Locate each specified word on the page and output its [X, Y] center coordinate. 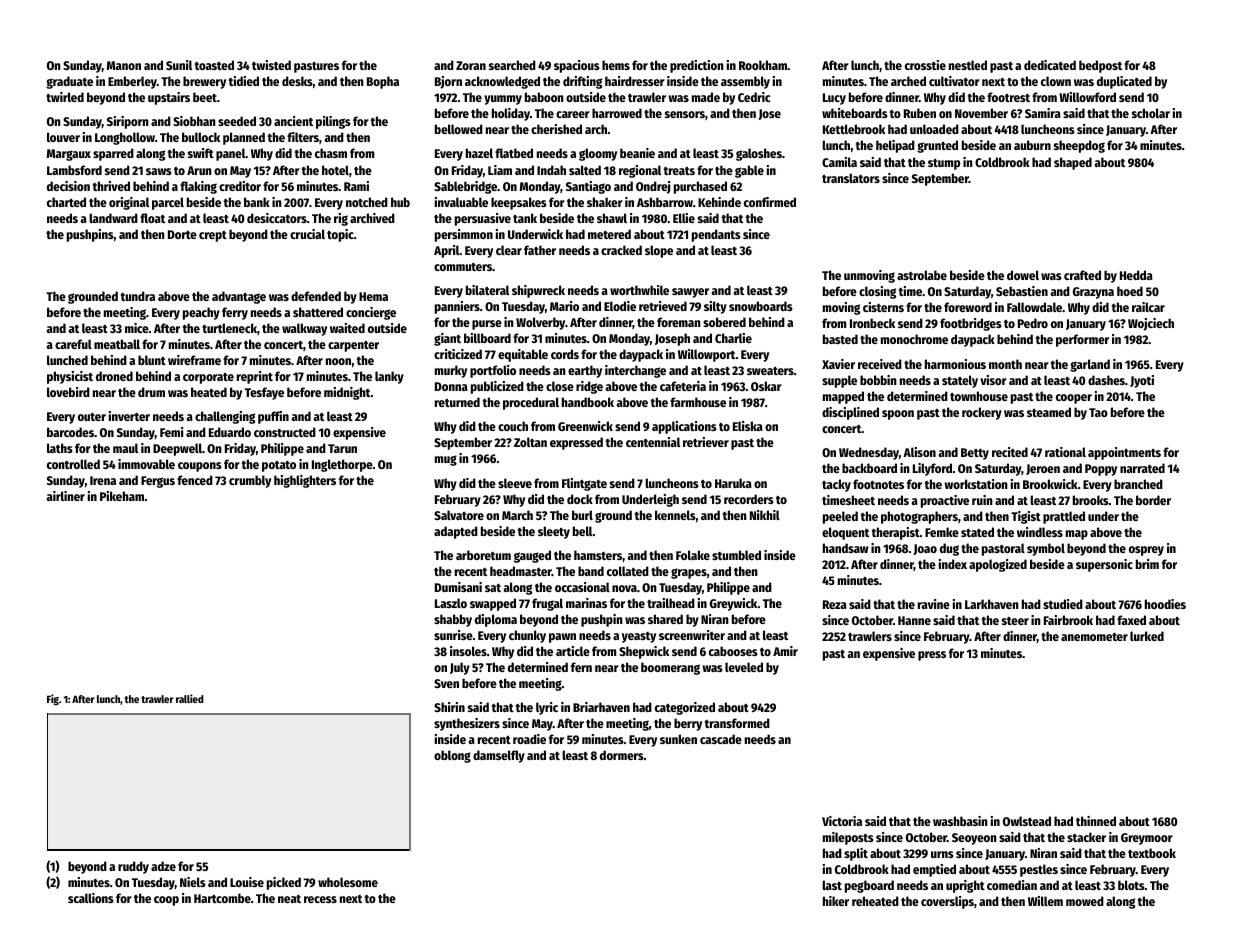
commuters [463, 267]
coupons [200, 467]
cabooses [733, 651]
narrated [1142, 468]
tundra [138, 296]
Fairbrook [1068, 620]
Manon [124, 65]
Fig [53, 700]
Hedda [1136, 275]
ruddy [133, 867]
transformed [737, 723]
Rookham [763, 65]
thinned [1096, 821]
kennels [675, 515]
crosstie [925, 65]
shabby [453, 620]
